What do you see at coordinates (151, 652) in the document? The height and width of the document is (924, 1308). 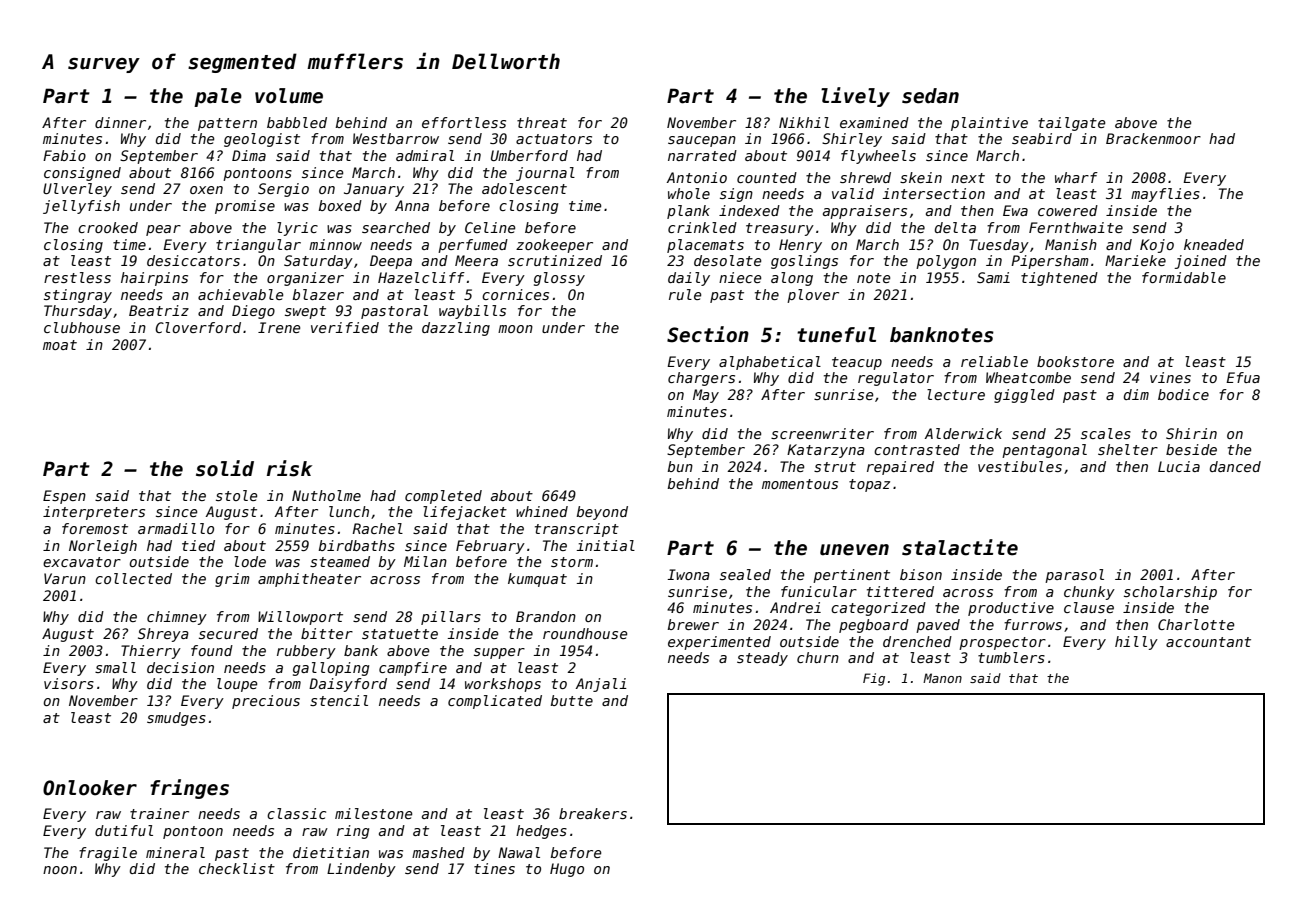 I see `Thierry` at bounding box center [151, 652].
